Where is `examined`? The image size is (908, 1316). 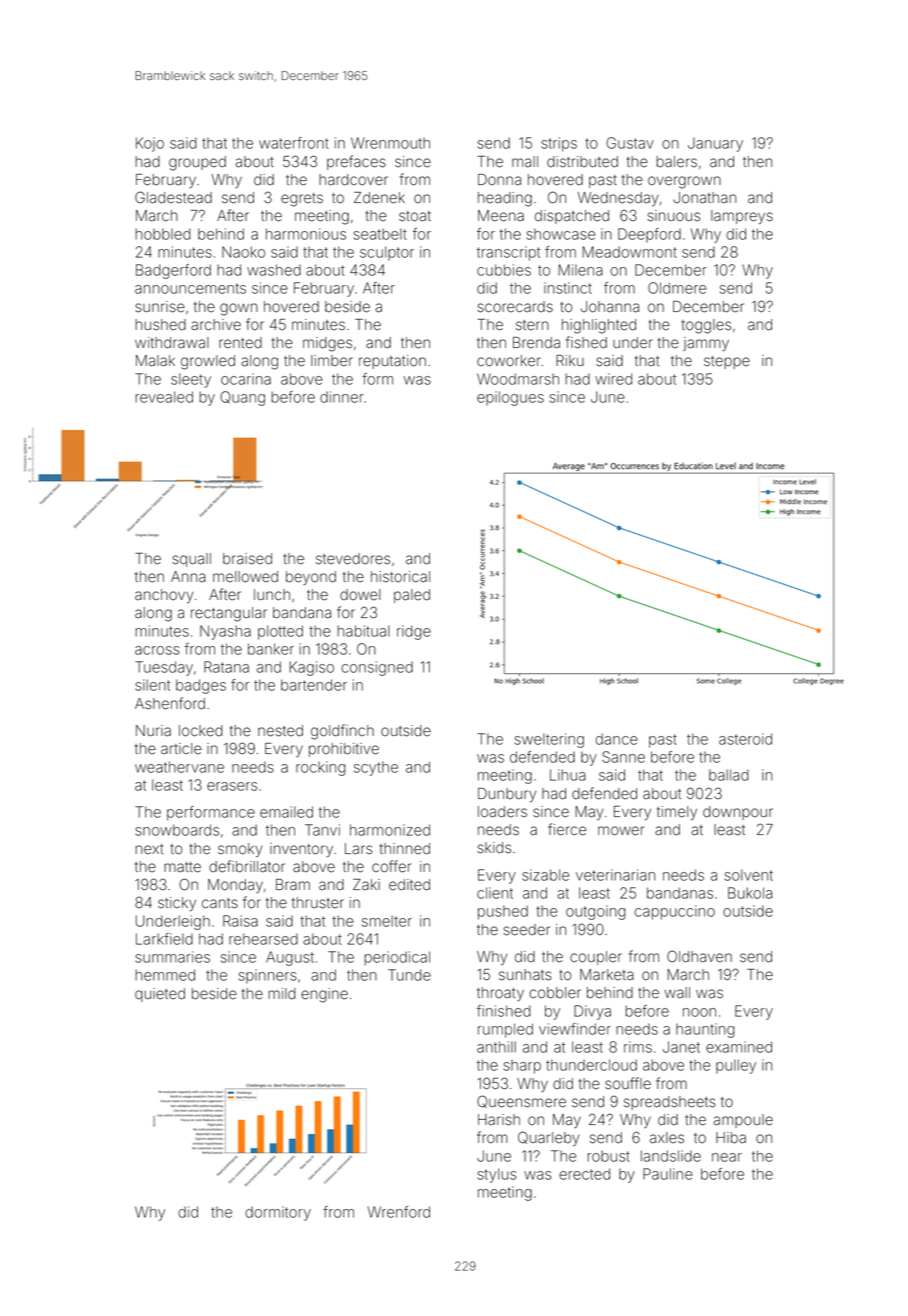 examined is located at coordinates (739, 1047).
